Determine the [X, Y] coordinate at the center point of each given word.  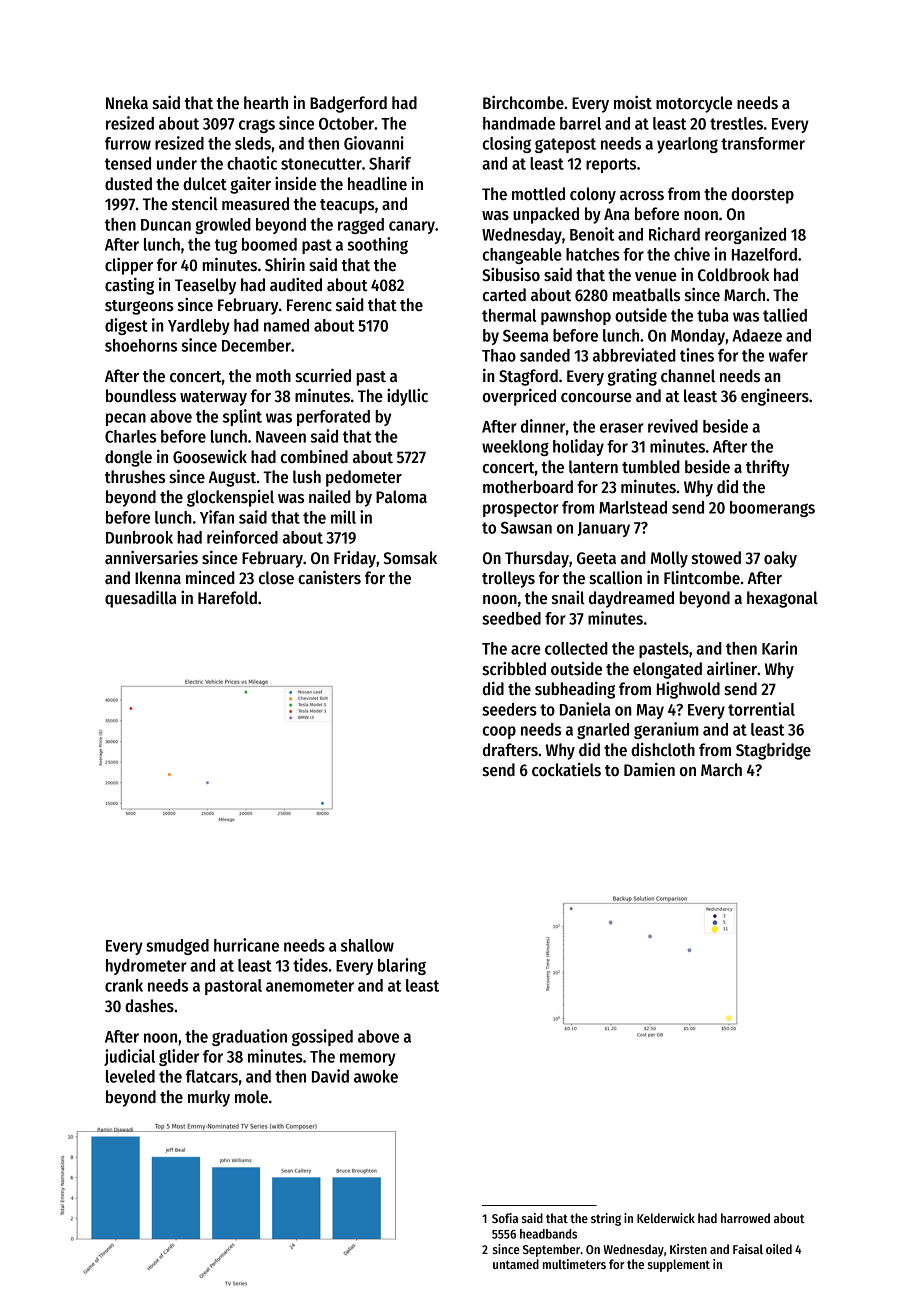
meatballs [646, 295]
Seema [526, 336]
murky [209, 1098]
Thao [499, 355]
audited [296, 284]
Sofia [505, 1218]
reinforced [242, 537]
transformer [763, 143]
